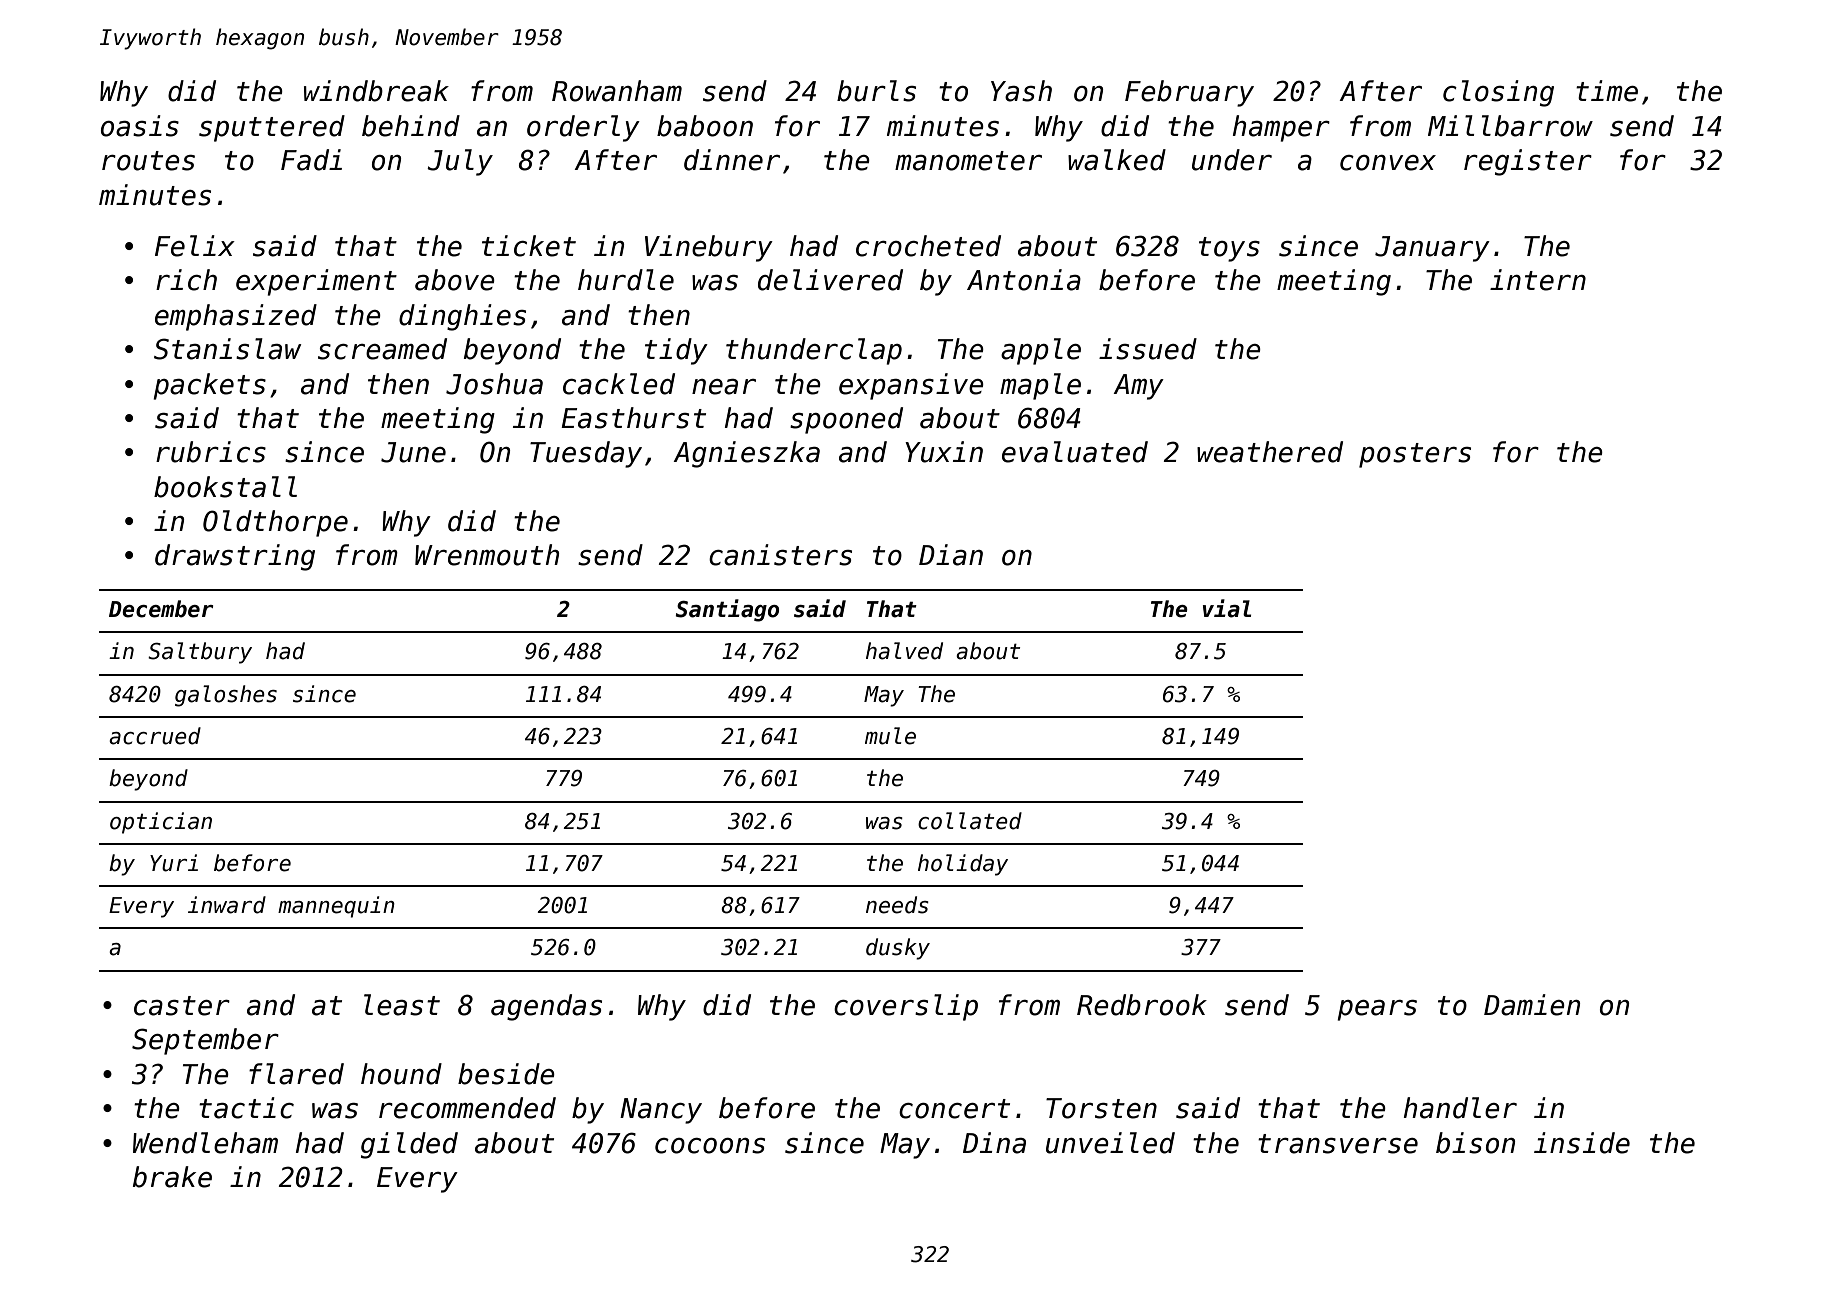 Image resolution: width=1823 pixels, height=1289 pixels. What do you see at coordinates (954, 1109) in the screenshot?
I see `concert` at bounding box center [954, 1109].
